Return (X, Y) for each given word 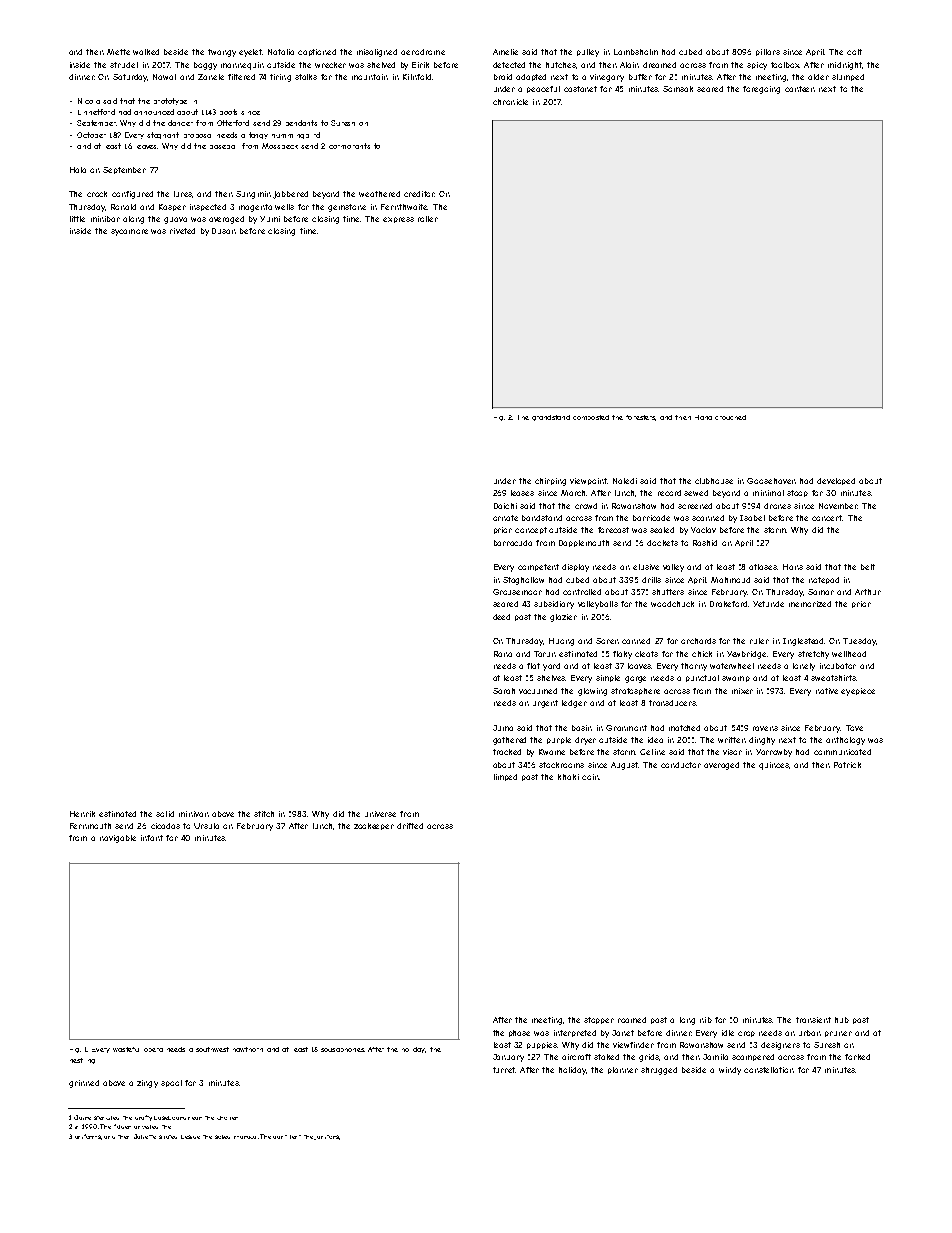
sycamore (129, 232)
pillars (768, 52)
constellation (769, 1070)
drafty (143, 1118)
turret (504, 1070)
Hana (703, 417)
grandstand (551, 418)
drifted (410, 826)
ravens (765, 728)
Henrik (82, 814)
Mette (118, 52)
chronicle (510, 102)
